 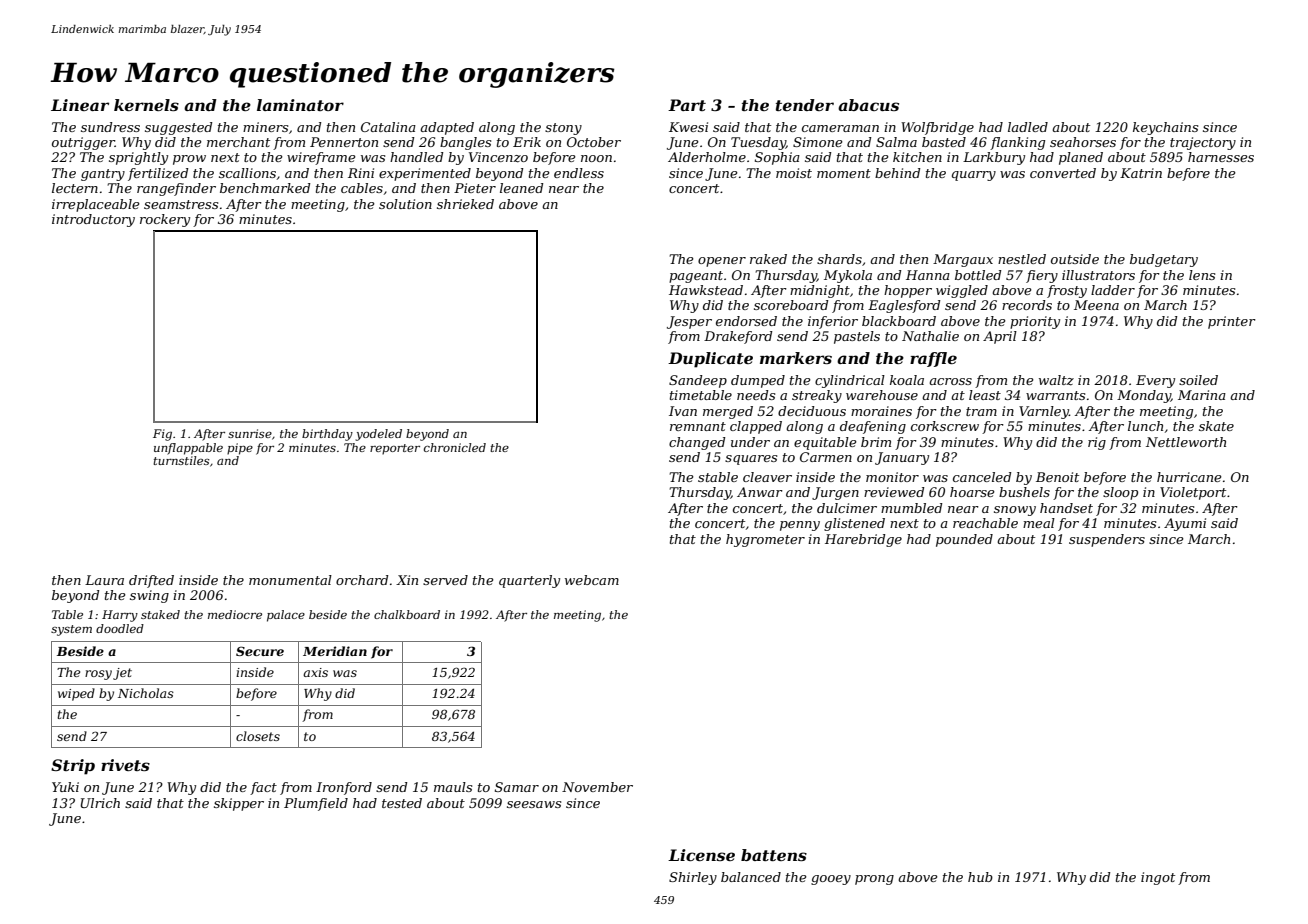 I want to click on Part, so click(x=687, y=105).
